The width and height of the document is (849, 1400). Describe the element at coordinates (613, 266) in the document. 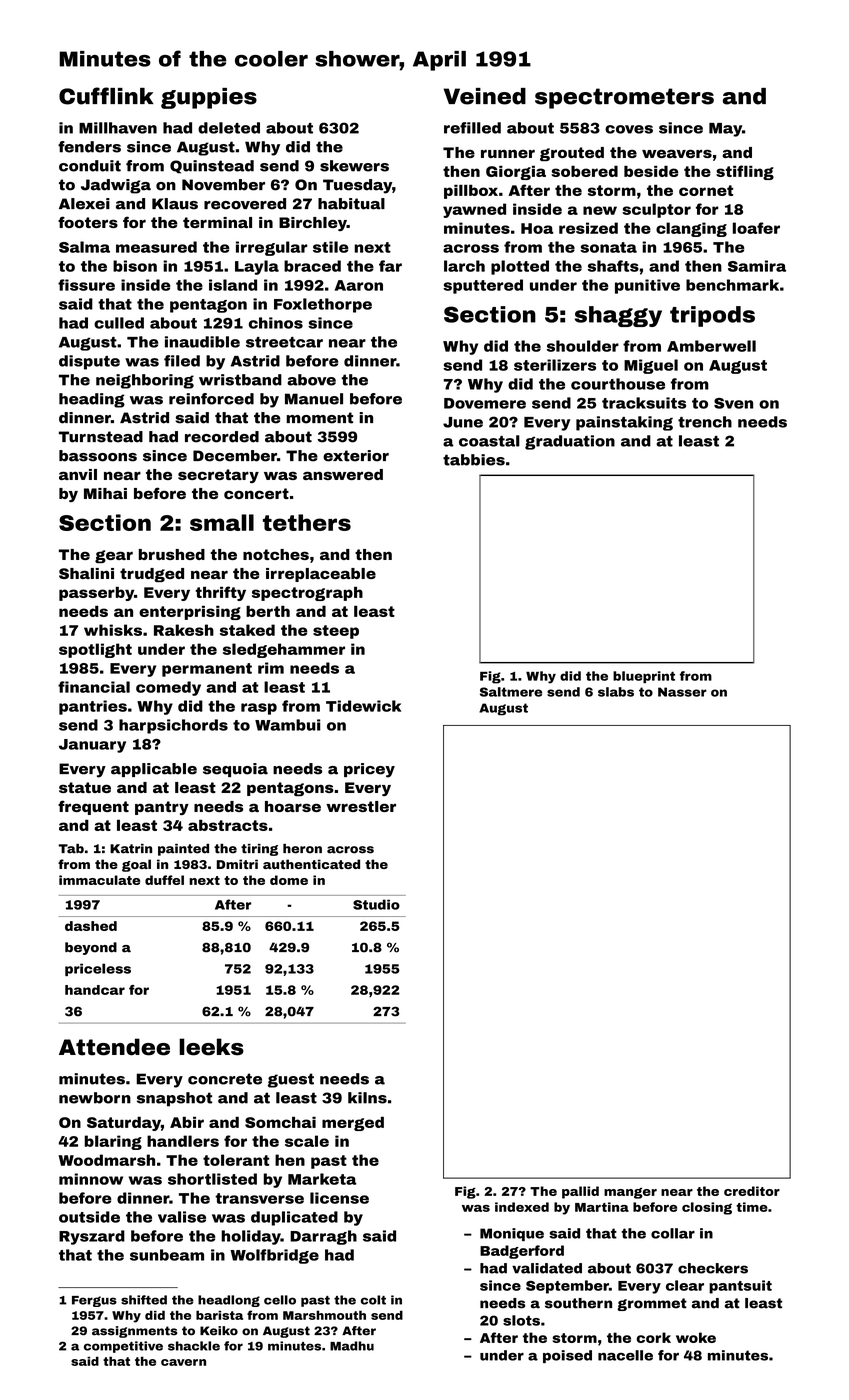

I see `shafts` at that location.
